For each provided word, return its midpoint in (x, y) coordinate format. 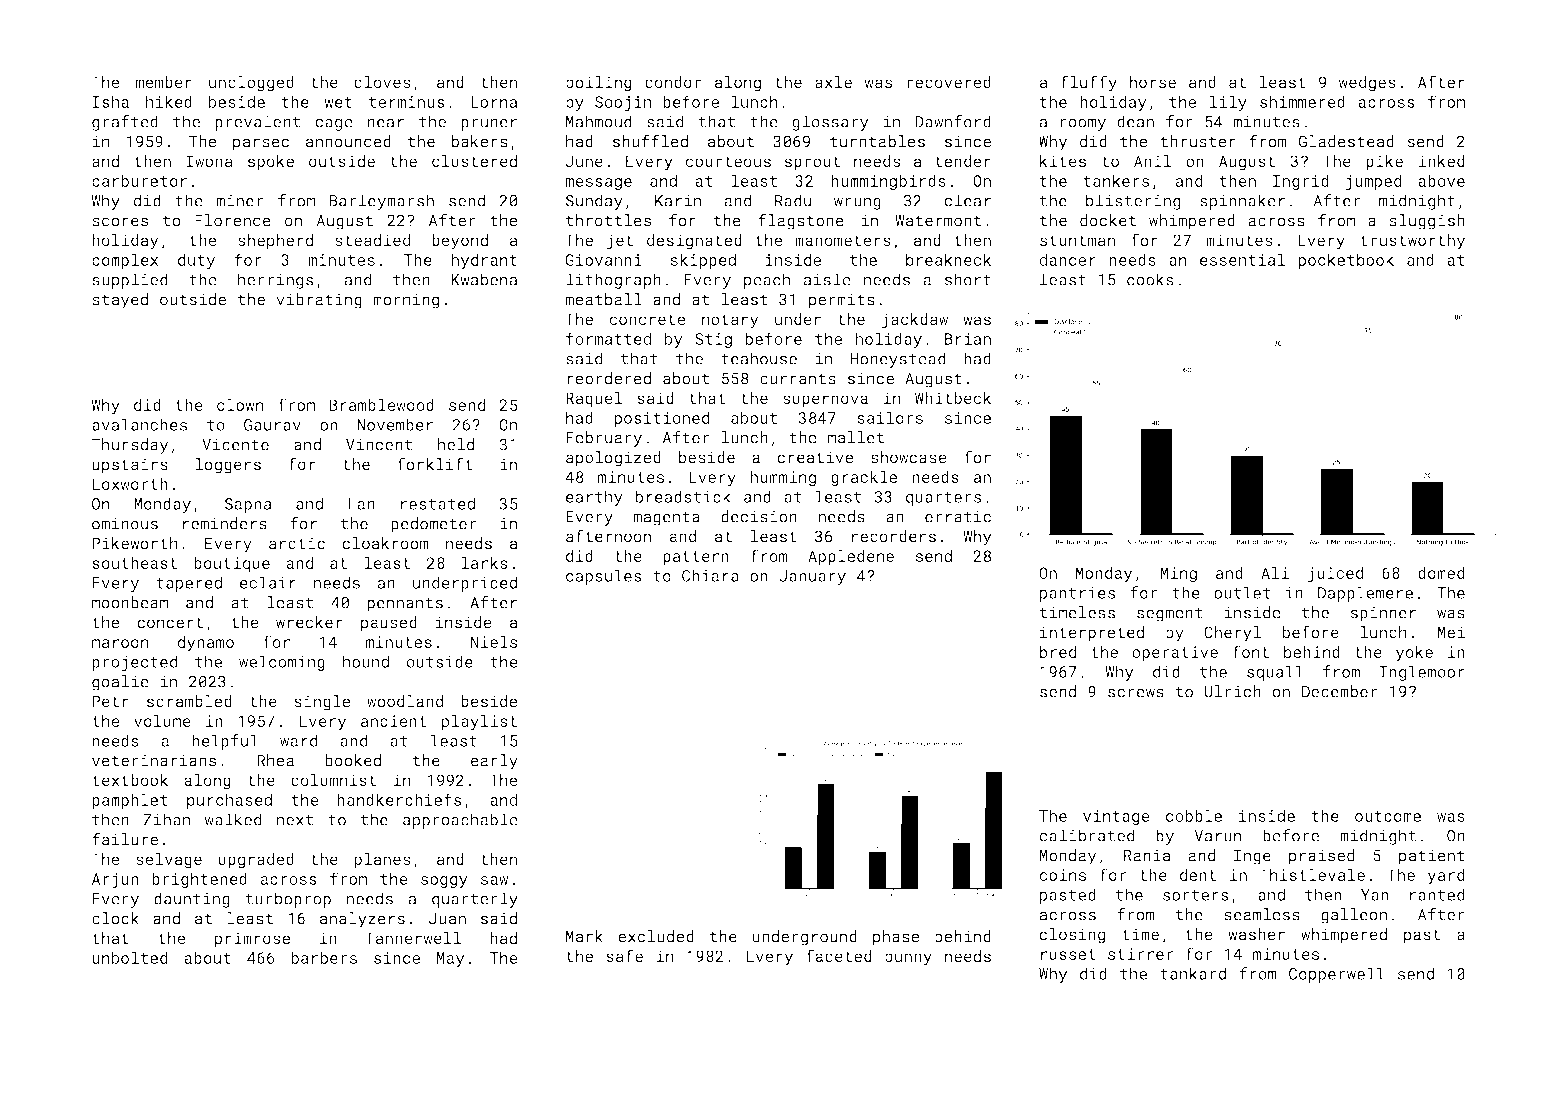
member (163, 82)
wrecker (309, 622)
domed (1441, 572)
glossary (830, 123)
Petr (110, 701)
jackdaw (915, 321)
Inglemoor (1422, 673)
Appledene (851, 557)
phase (896, 938)
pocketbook (1346, 261)
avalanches (139, 424)
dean (1135, 121)
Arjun (115, 880)
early (494, 762)
